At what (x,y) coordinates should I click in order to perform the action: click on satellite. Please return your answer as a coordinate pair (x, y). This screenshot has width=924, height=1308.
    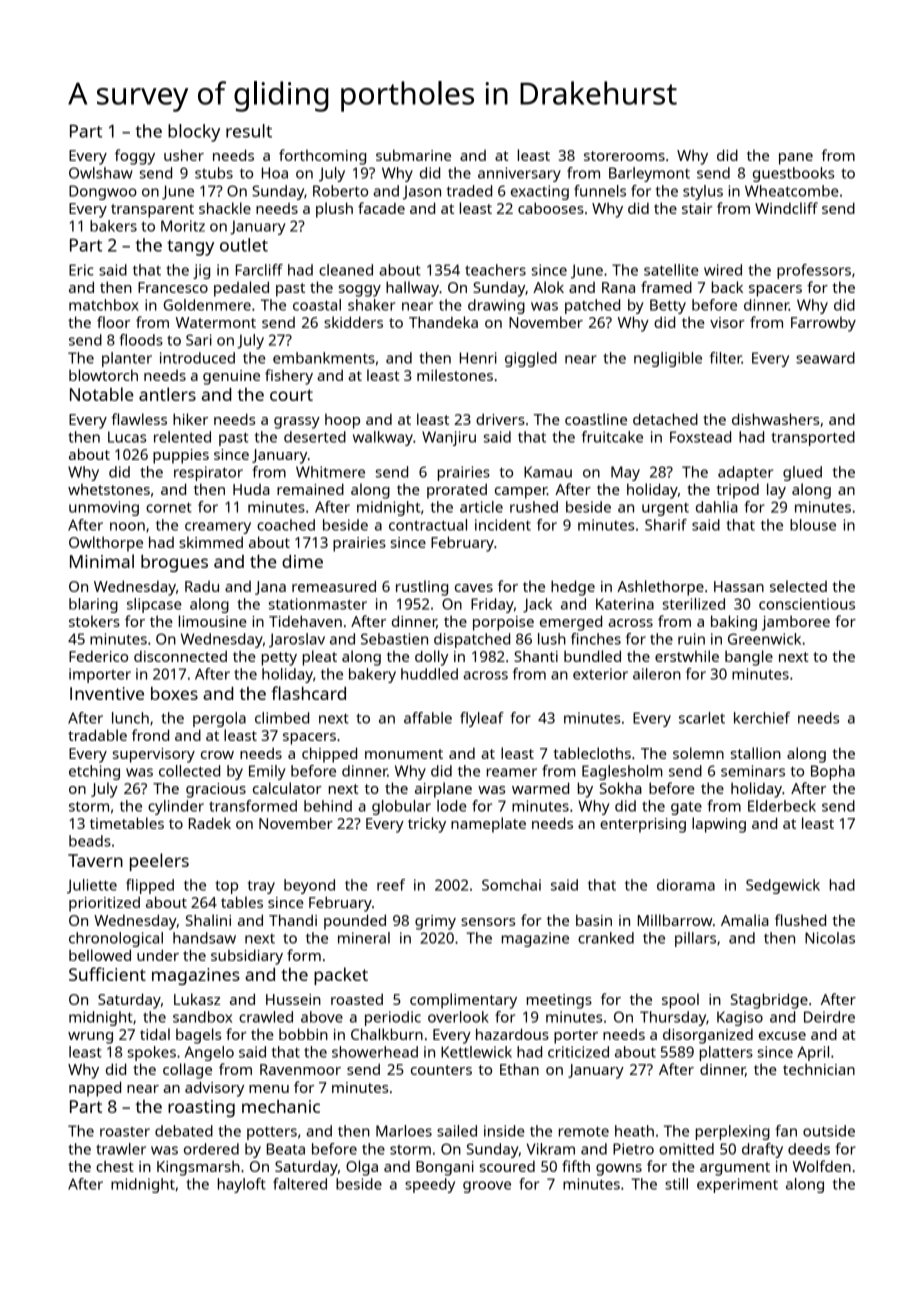
    Looking at the image, I should click on (671, 270).
